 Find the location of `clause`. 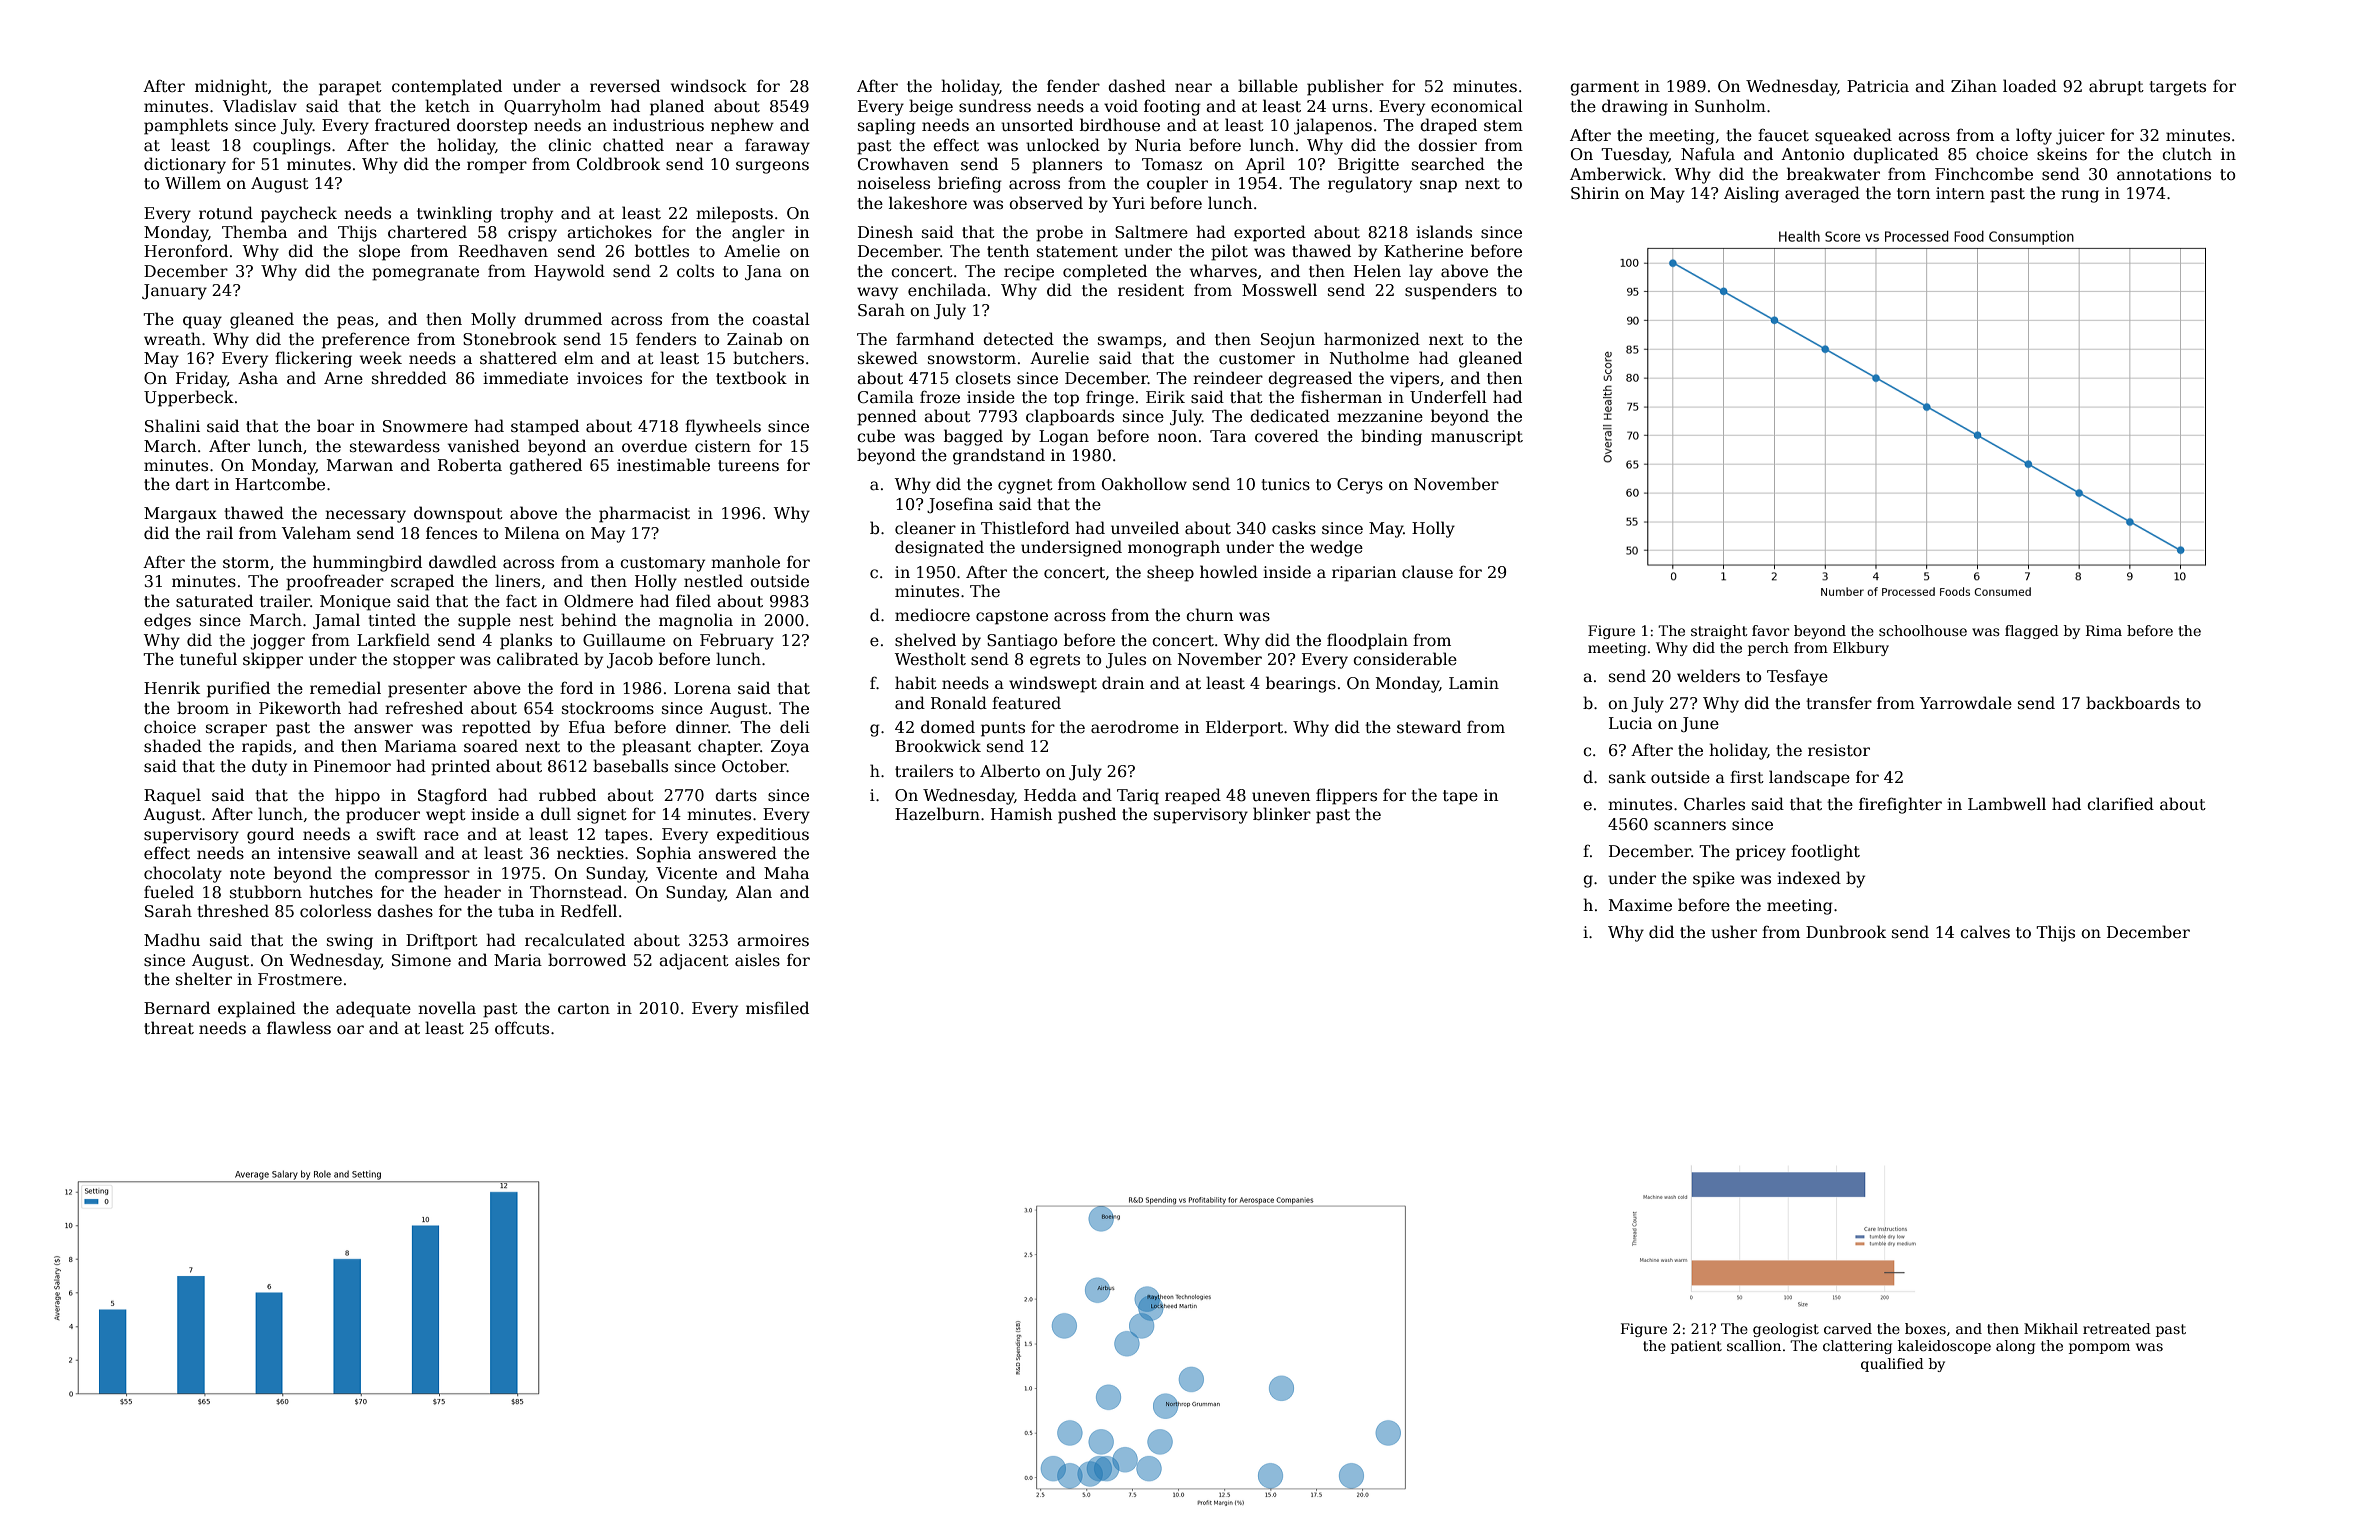

clause is located at coordinates (1427, 572).
